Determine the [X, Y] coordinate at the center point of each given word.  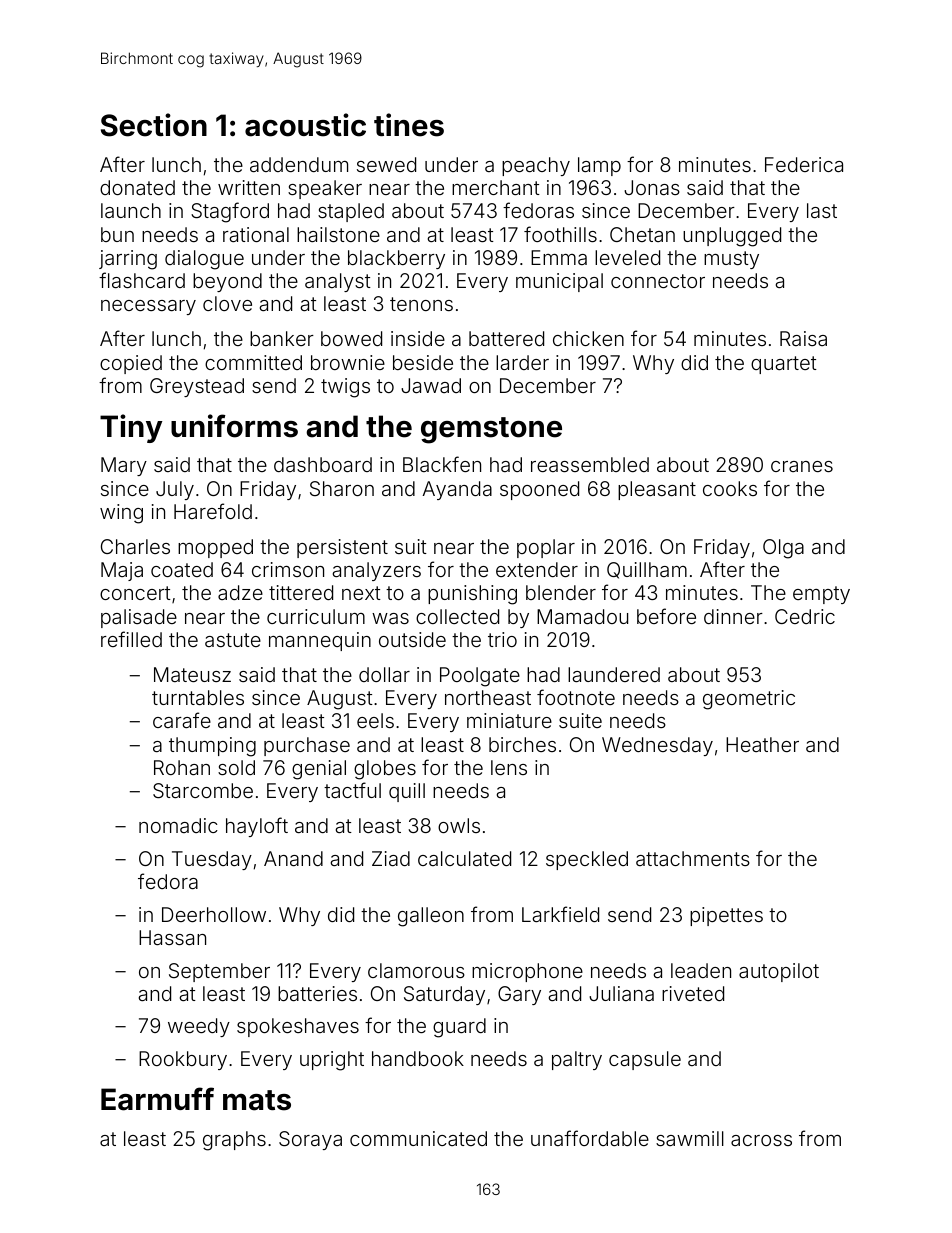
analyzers [377, 571]
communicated [418, 1138]
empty [821, 595]
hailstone [338, 234]
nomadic [178, 825]
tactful [352, 790]
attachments [693, 858]
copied [131, 364]
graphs [234, 1141]
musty [731, 260]
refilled [131, 639]
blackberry [396, 259]
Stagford [230, 212]
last [822, 210]
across [761, 1140]
